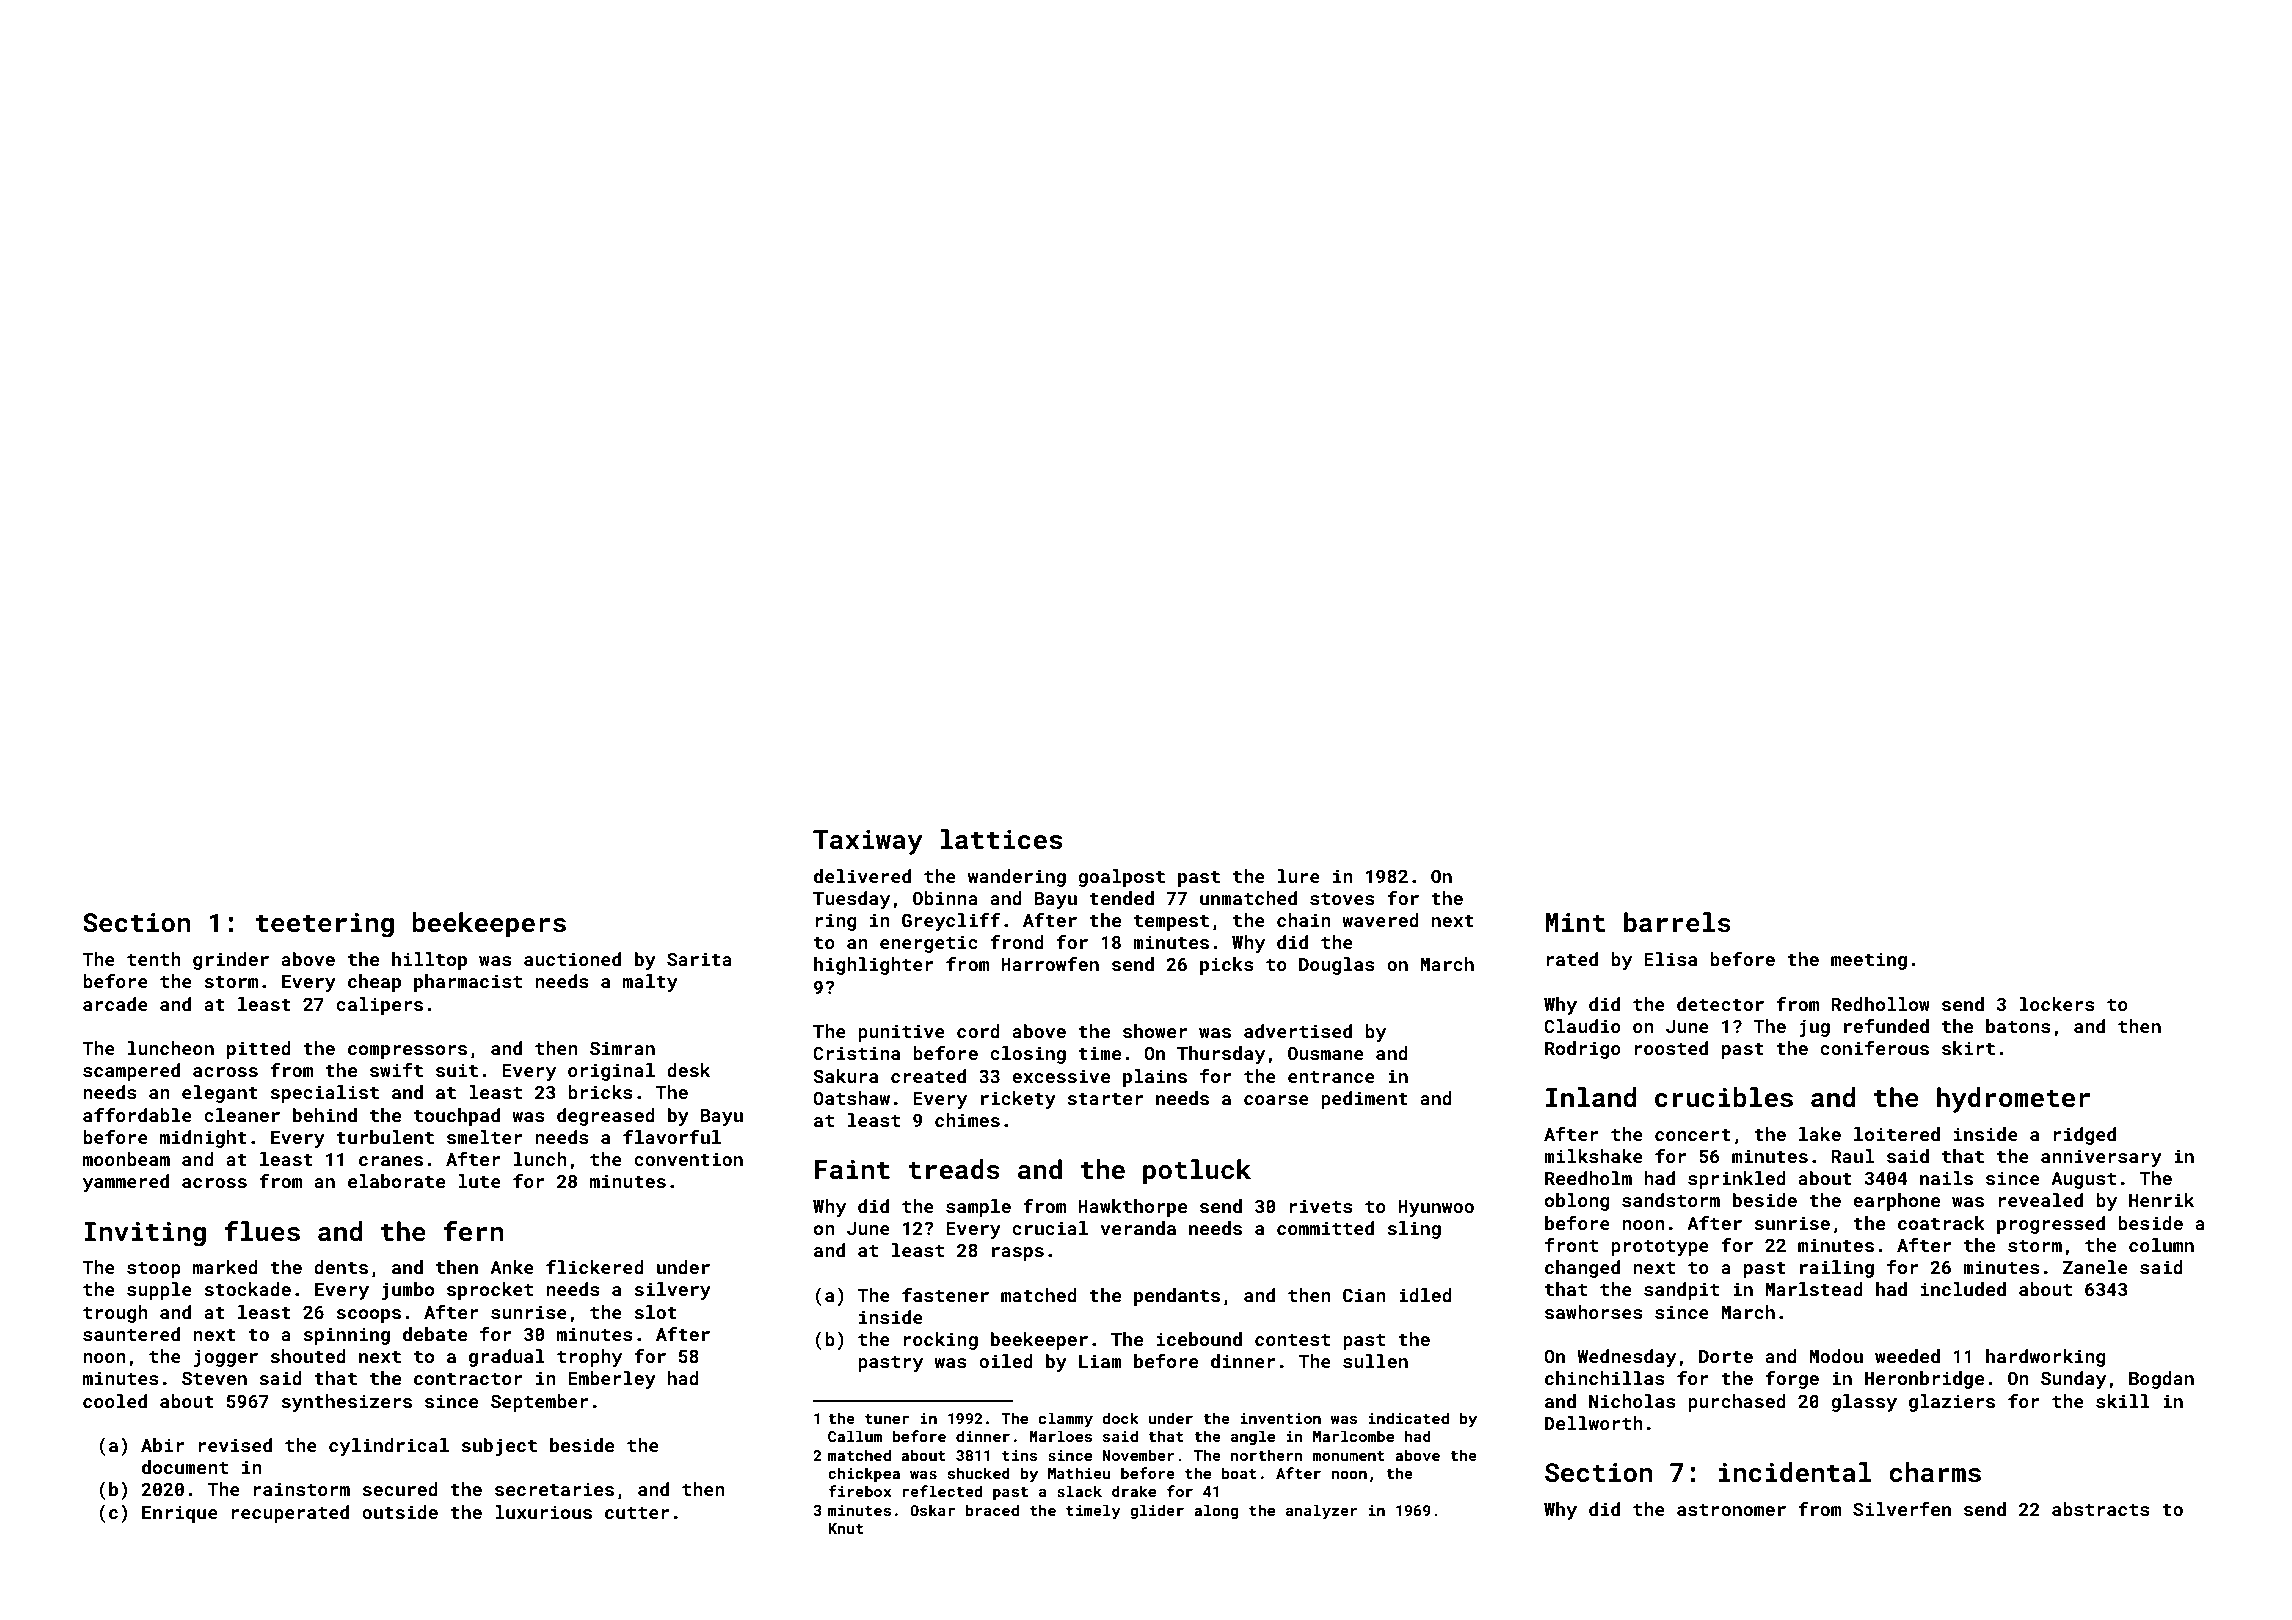 The width and height of the image is (2292, 1620). I want to click on lattices, so click(1001, 839).
